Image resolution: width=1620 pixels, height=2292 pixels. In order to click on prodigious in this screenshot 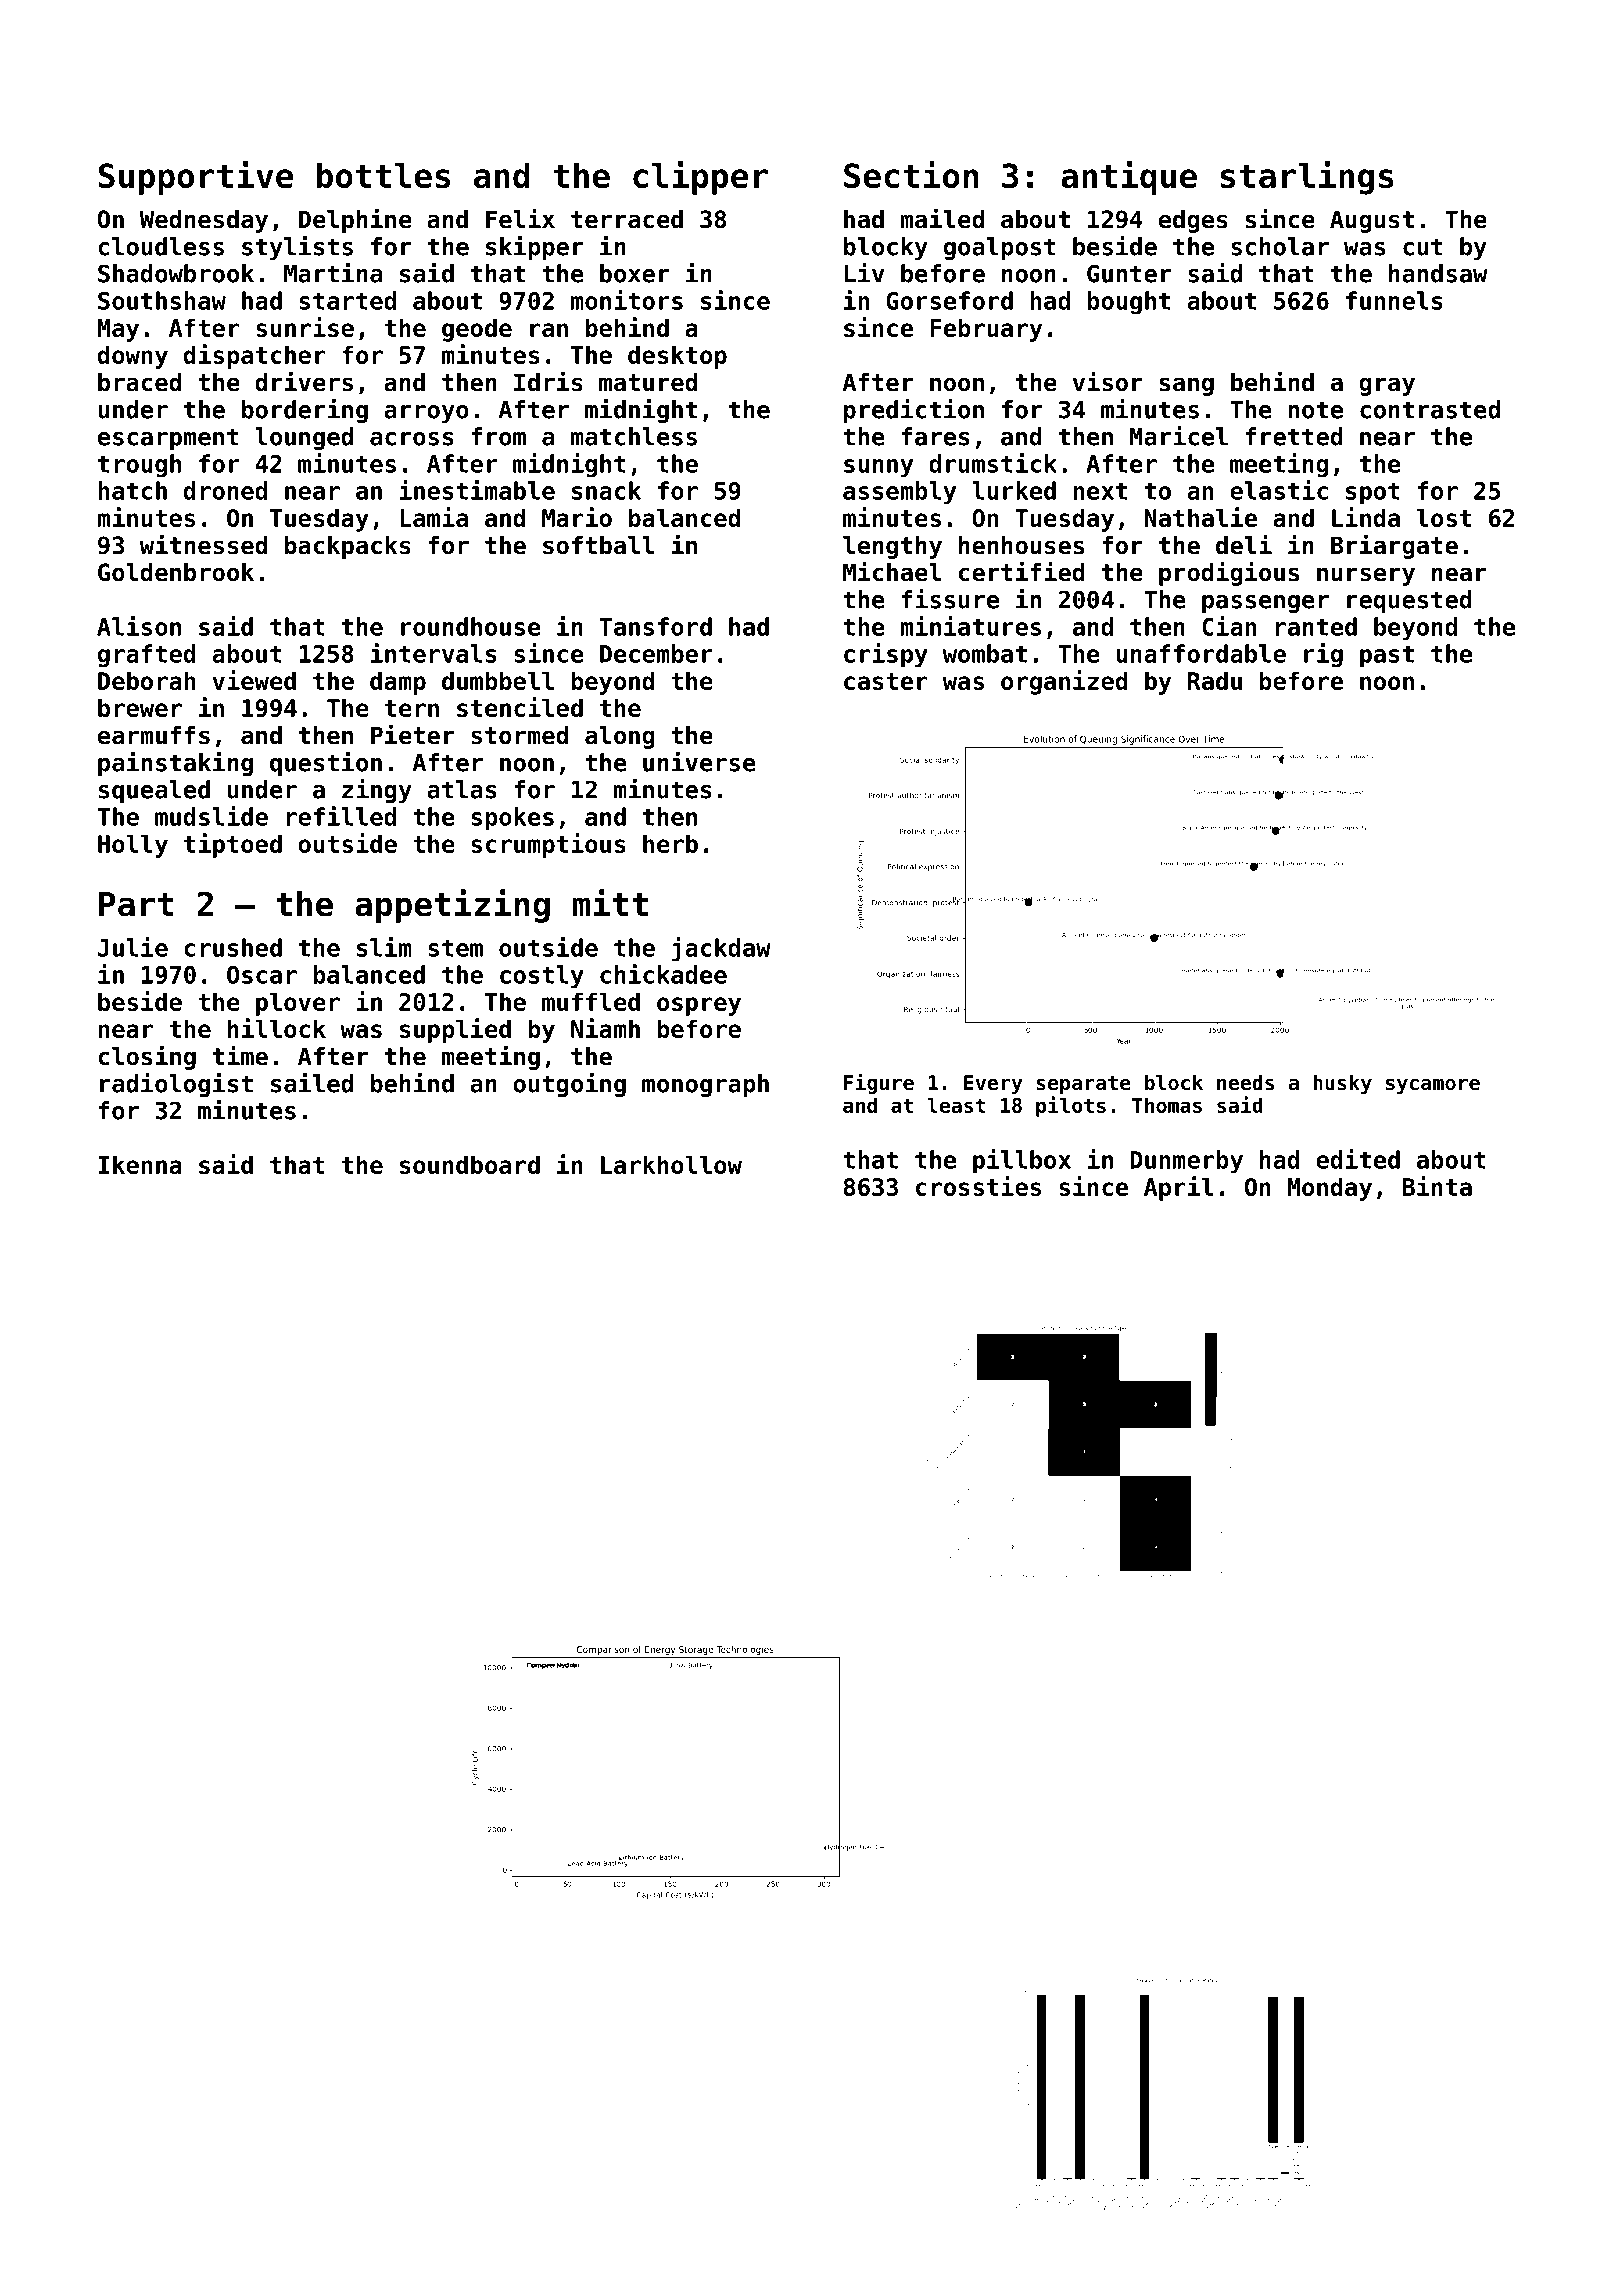, I will do `click(1229, 573)`.
